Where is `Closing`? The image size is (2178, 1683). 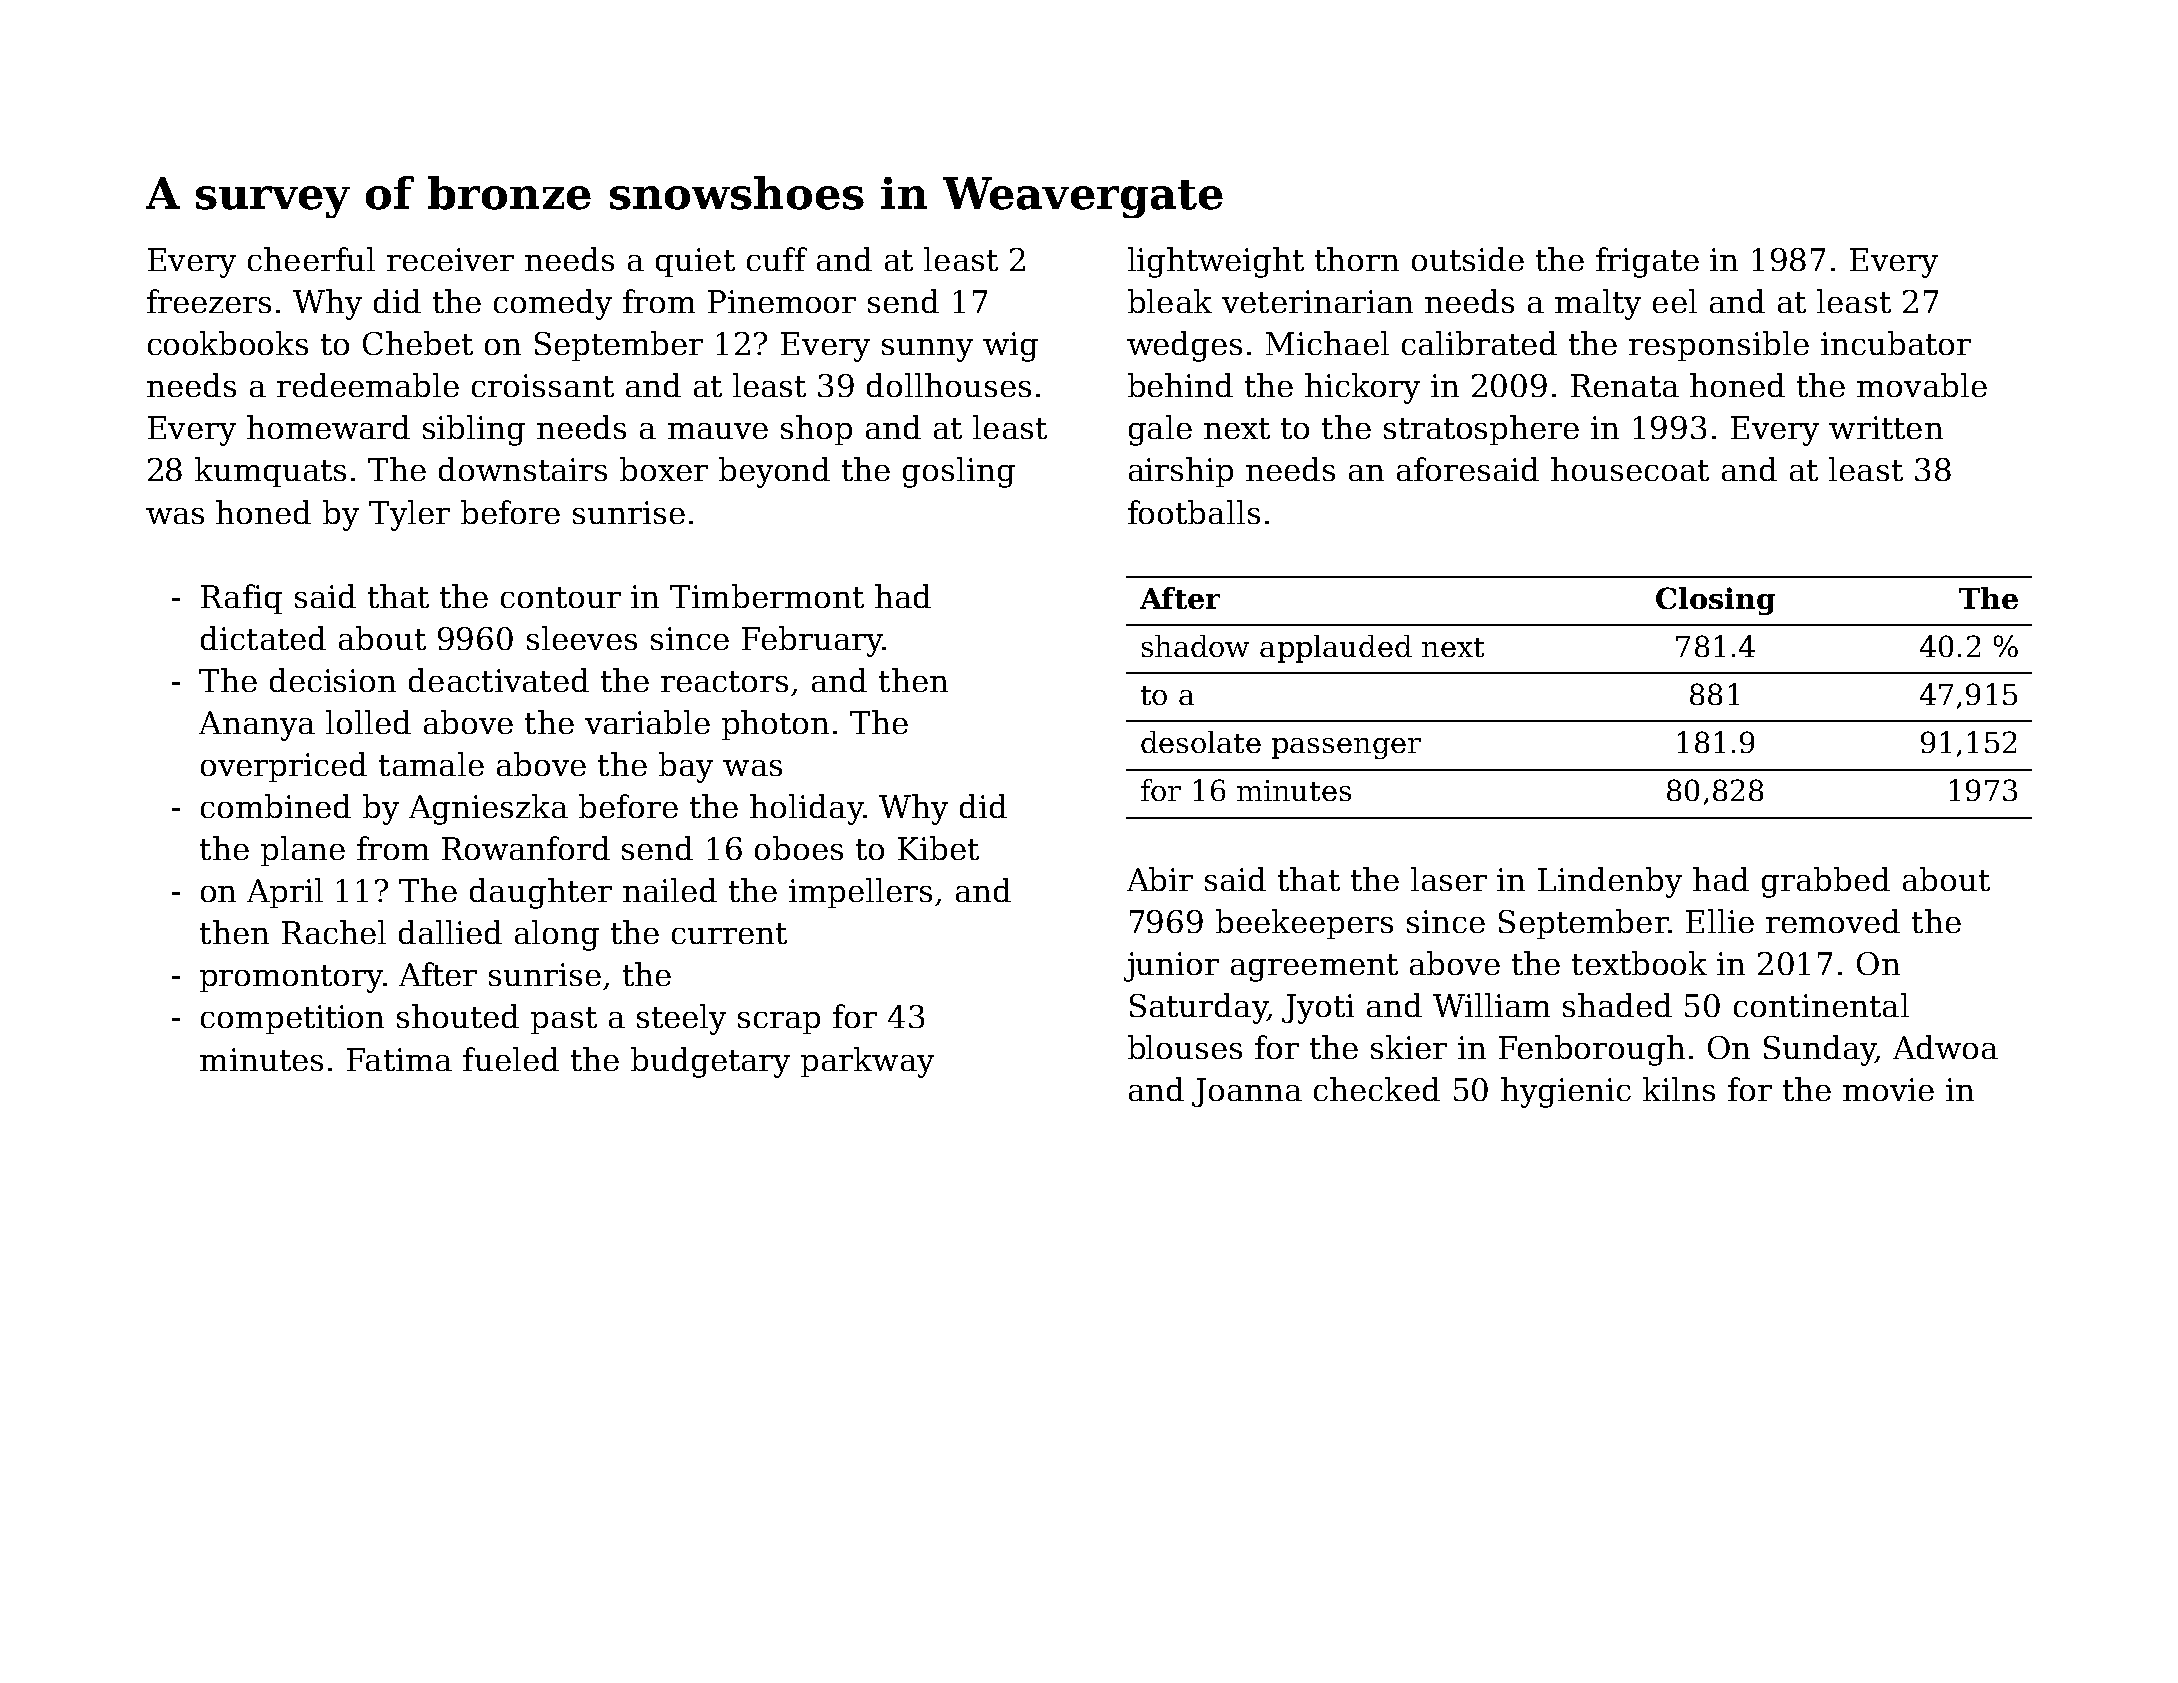 Closing is located at coordinates (1715, 601).
